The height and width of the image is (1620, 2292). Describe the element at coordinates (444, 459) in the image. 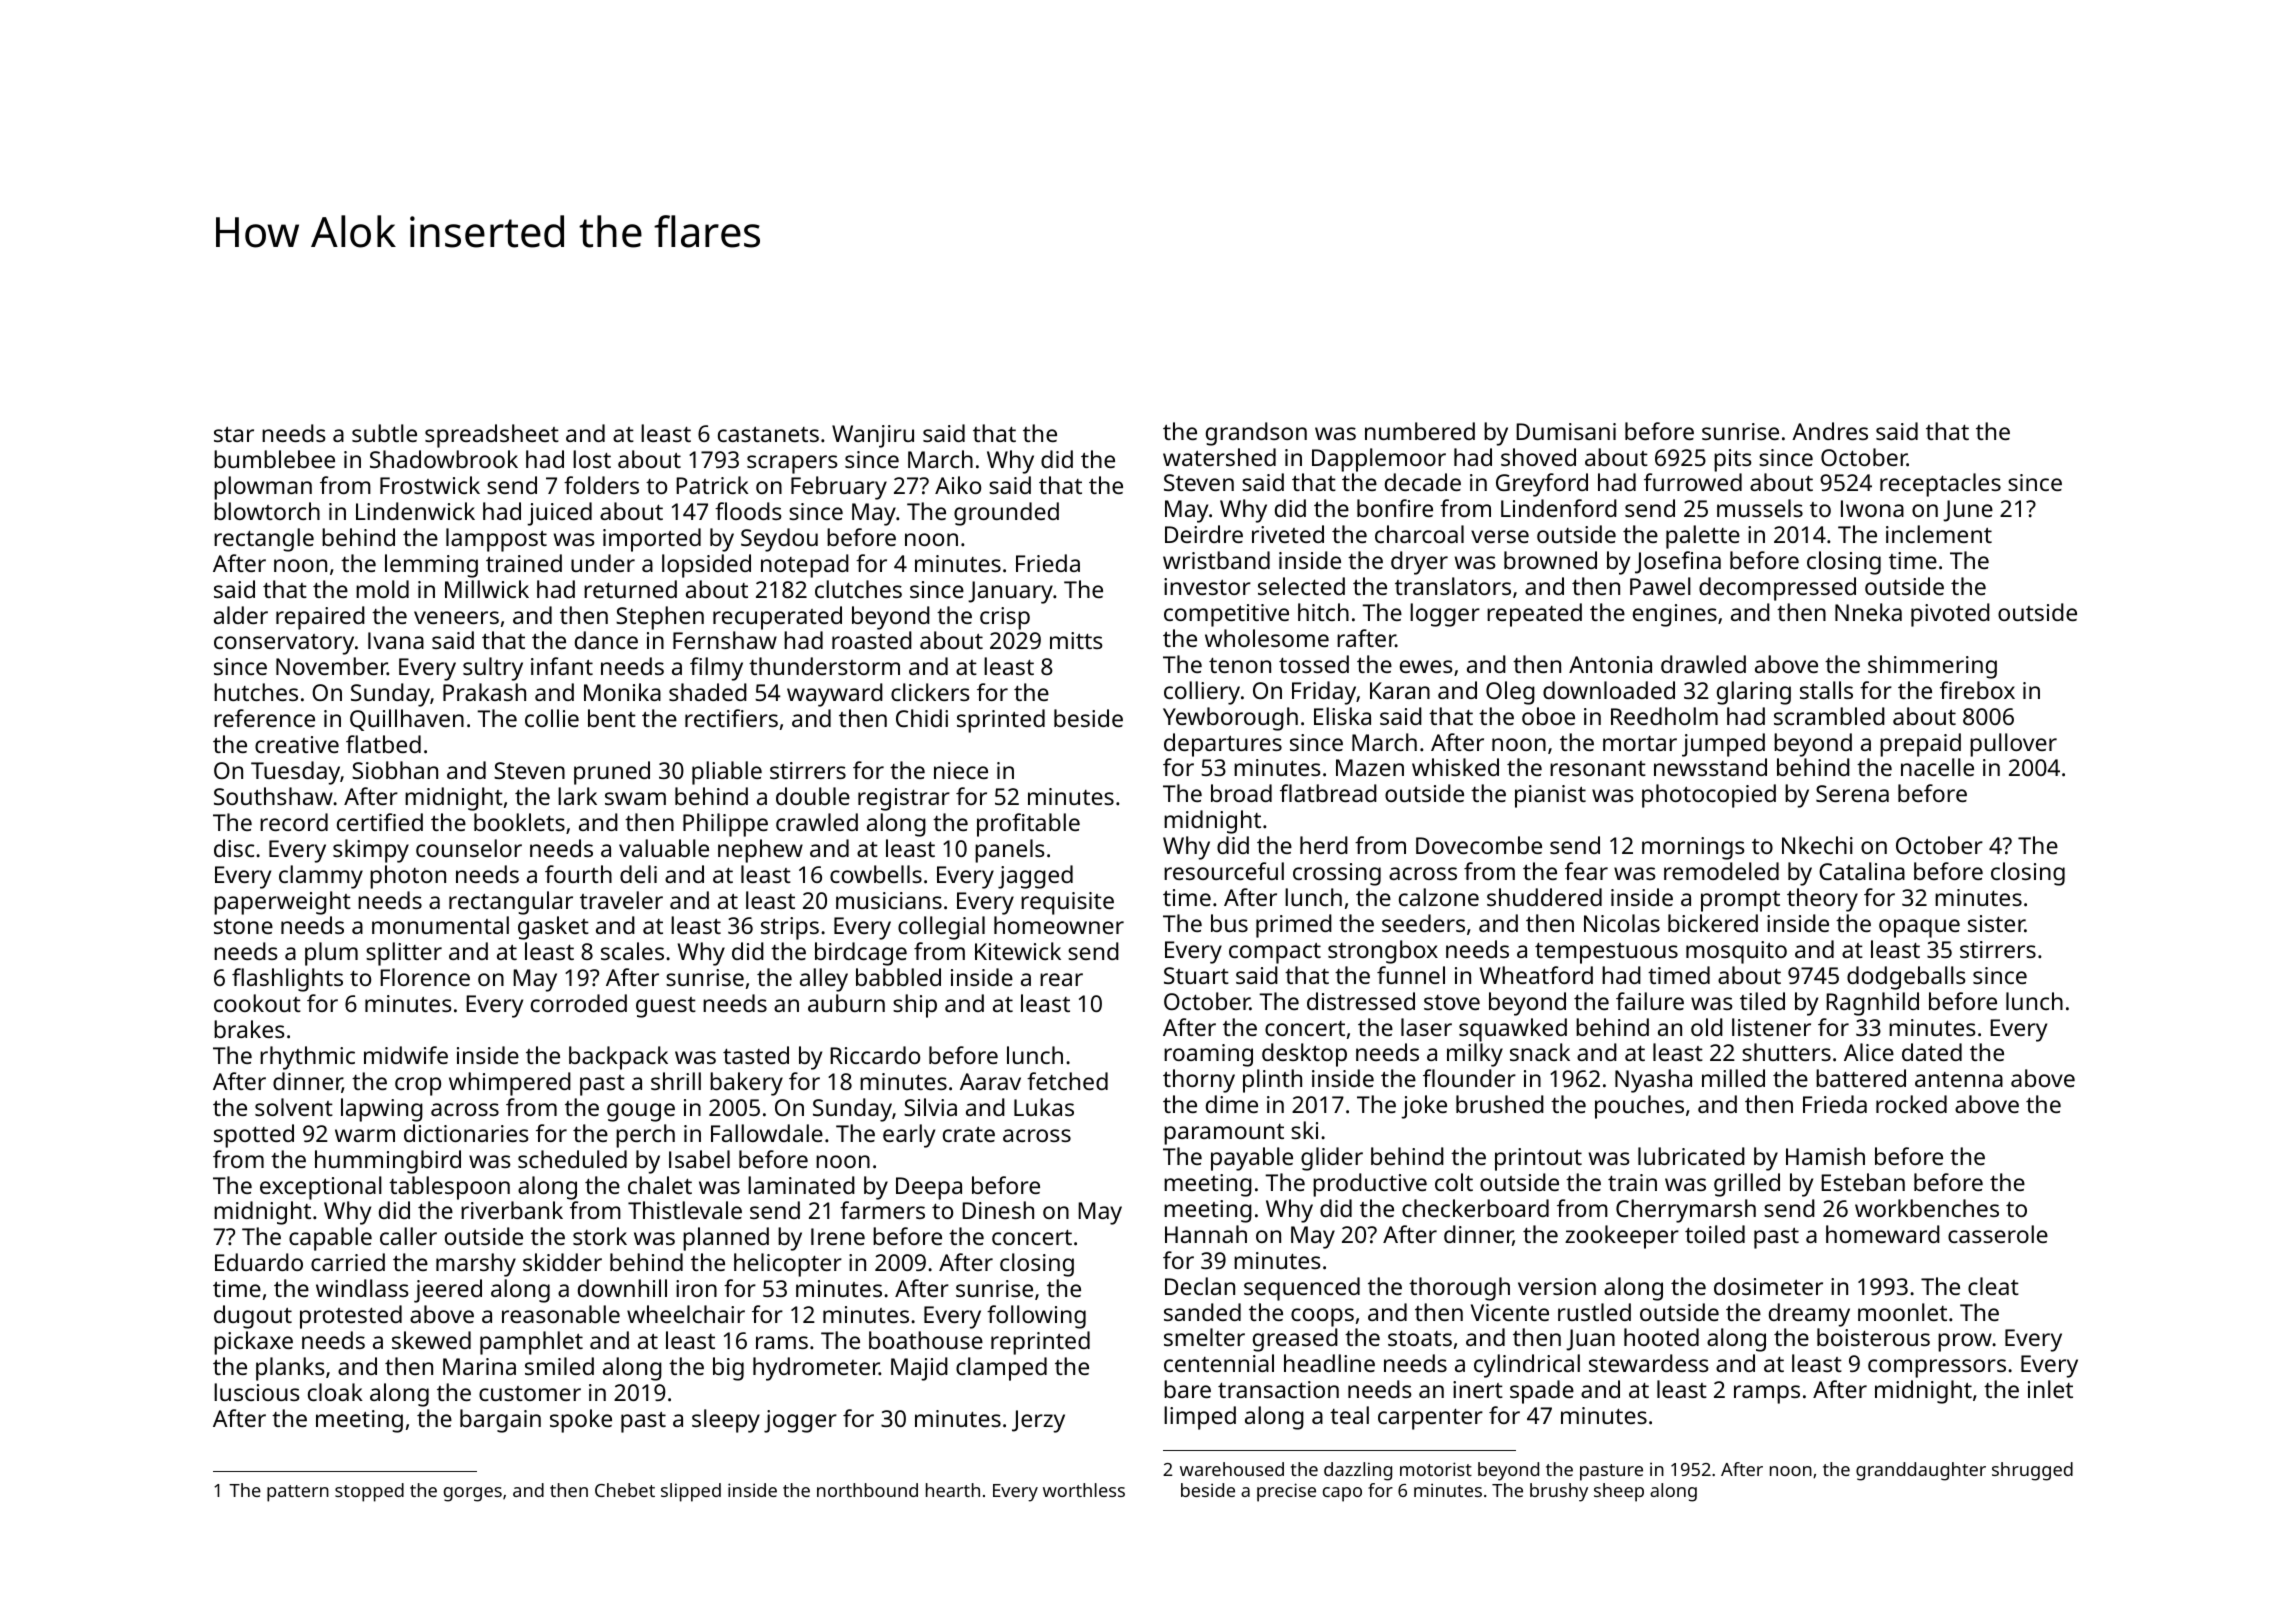

I see `Shadowbrook` at that location.
